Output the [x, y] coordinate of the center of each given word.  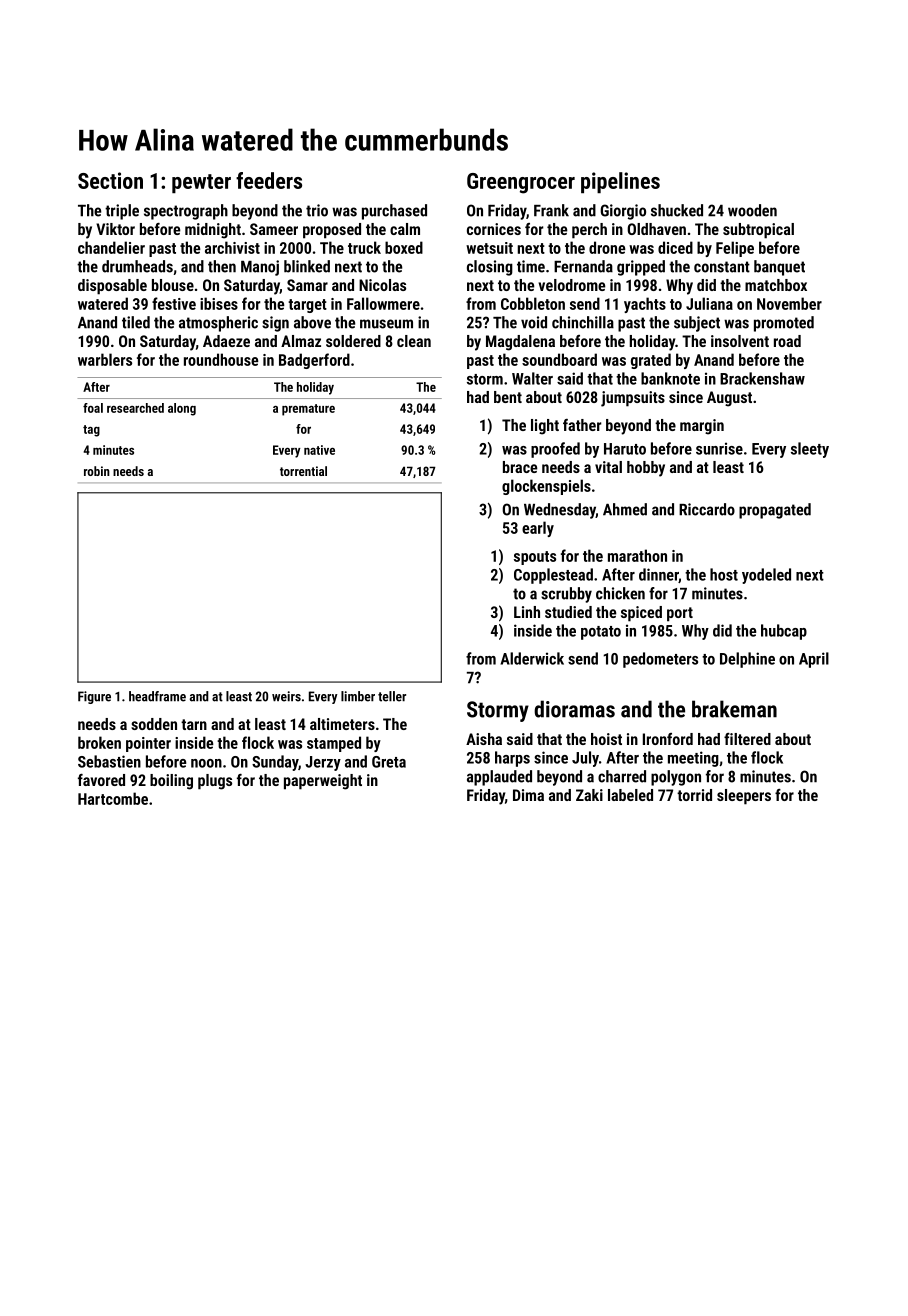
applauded [499, 778]
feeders [269, 180]
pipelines [620, 182]
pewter [201, 183]
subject [697, 324]
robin [97, 471]
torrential [303, 471]
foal [93, 408]
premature [308, 410]
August [729, 399]
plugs [215, 782]
